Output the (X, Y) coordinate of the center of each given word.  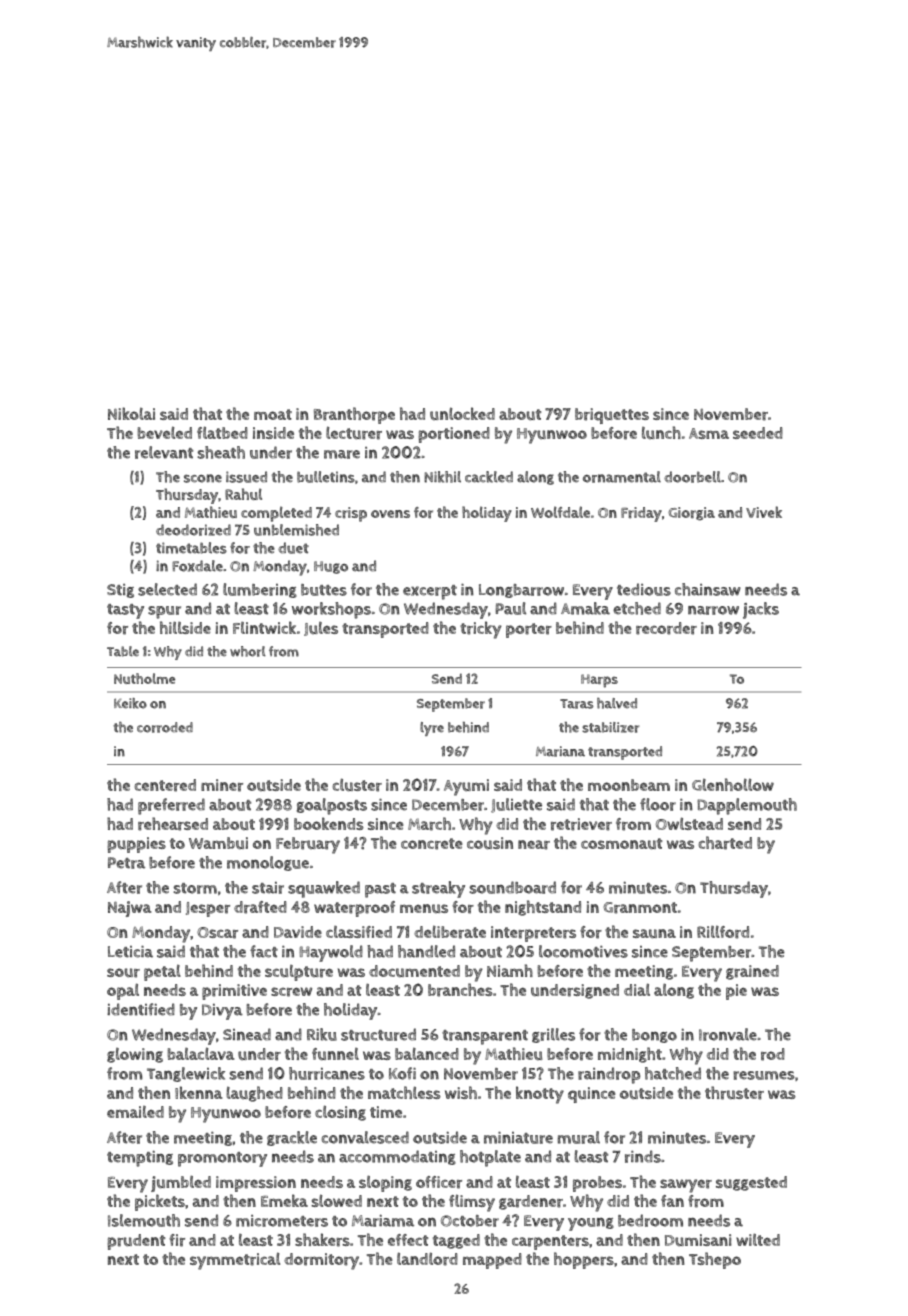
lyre (432, 729)
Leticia (130, 951)
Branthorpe (354, 415)
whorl (248, 651)
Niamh (510, 970)
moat (273, 414)
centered (165, 785)
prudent (136, 1242)
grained (752, 972)
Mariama (383, 1220)
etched (637, 608)
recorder (666, 628)
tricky (481, 630)
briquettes (612, 416)
